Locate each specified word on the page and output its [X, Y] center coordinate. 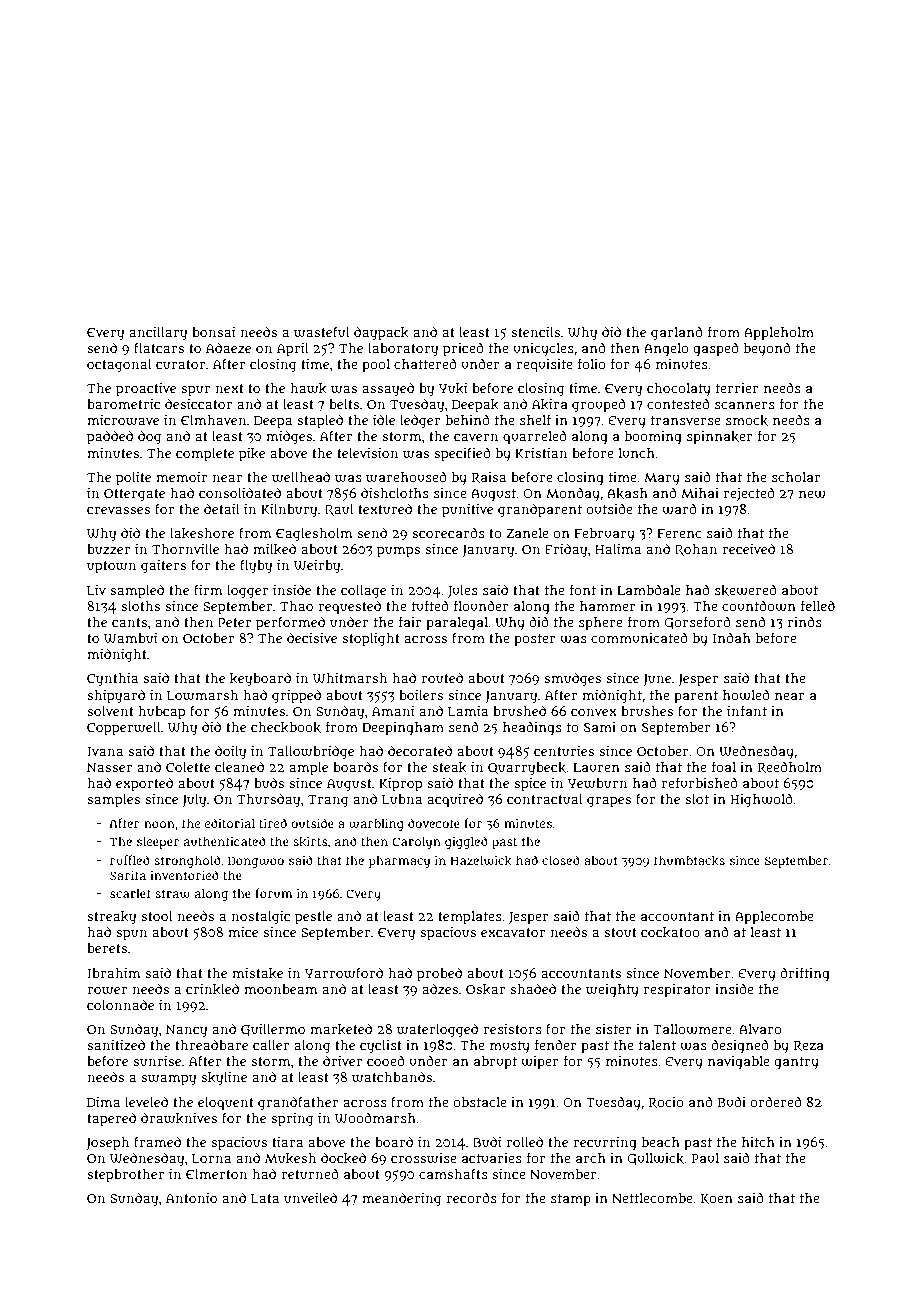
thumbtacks [689, 860]
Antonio [191, 1198]
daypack [381, 333]
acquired [455, 800]
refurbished [700, 782]
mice [243, 932]
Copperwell [124, 729]
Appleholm [779, 334]
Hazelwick [481, 860]
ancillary [158, 334]
